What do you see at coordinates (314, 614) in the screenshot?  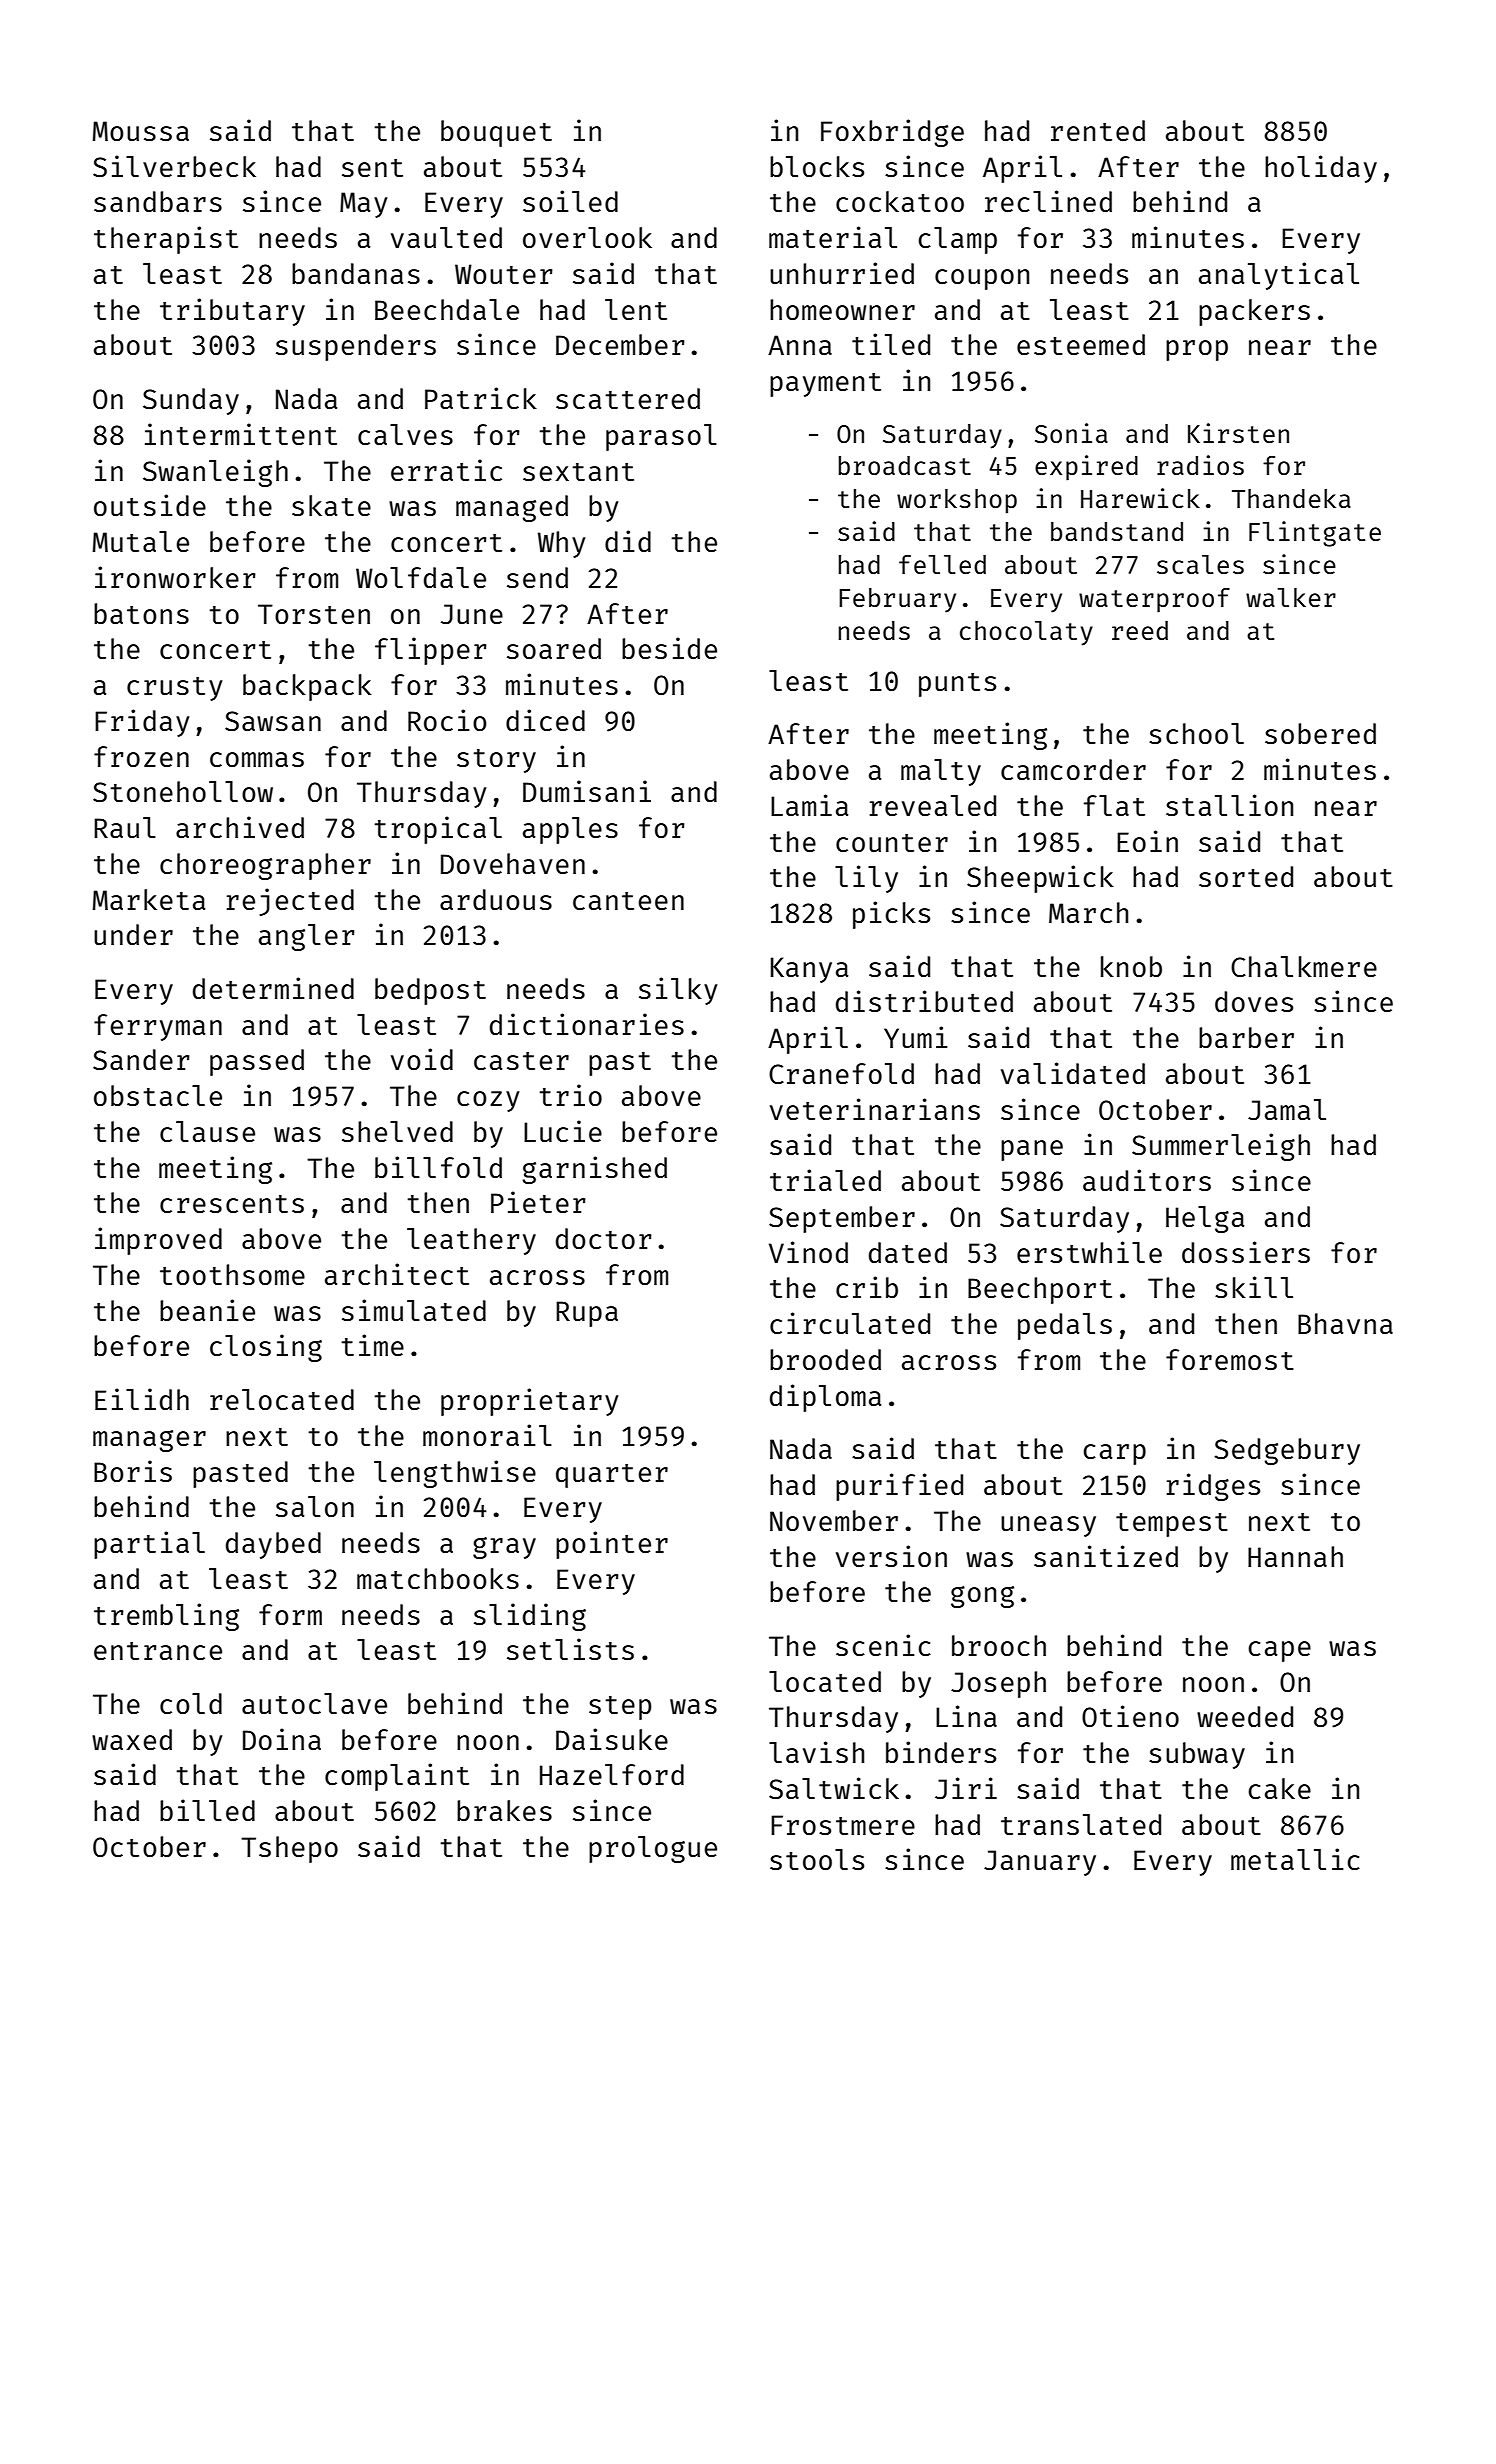 I see `Torsten` at bounding box center [314, 614].
